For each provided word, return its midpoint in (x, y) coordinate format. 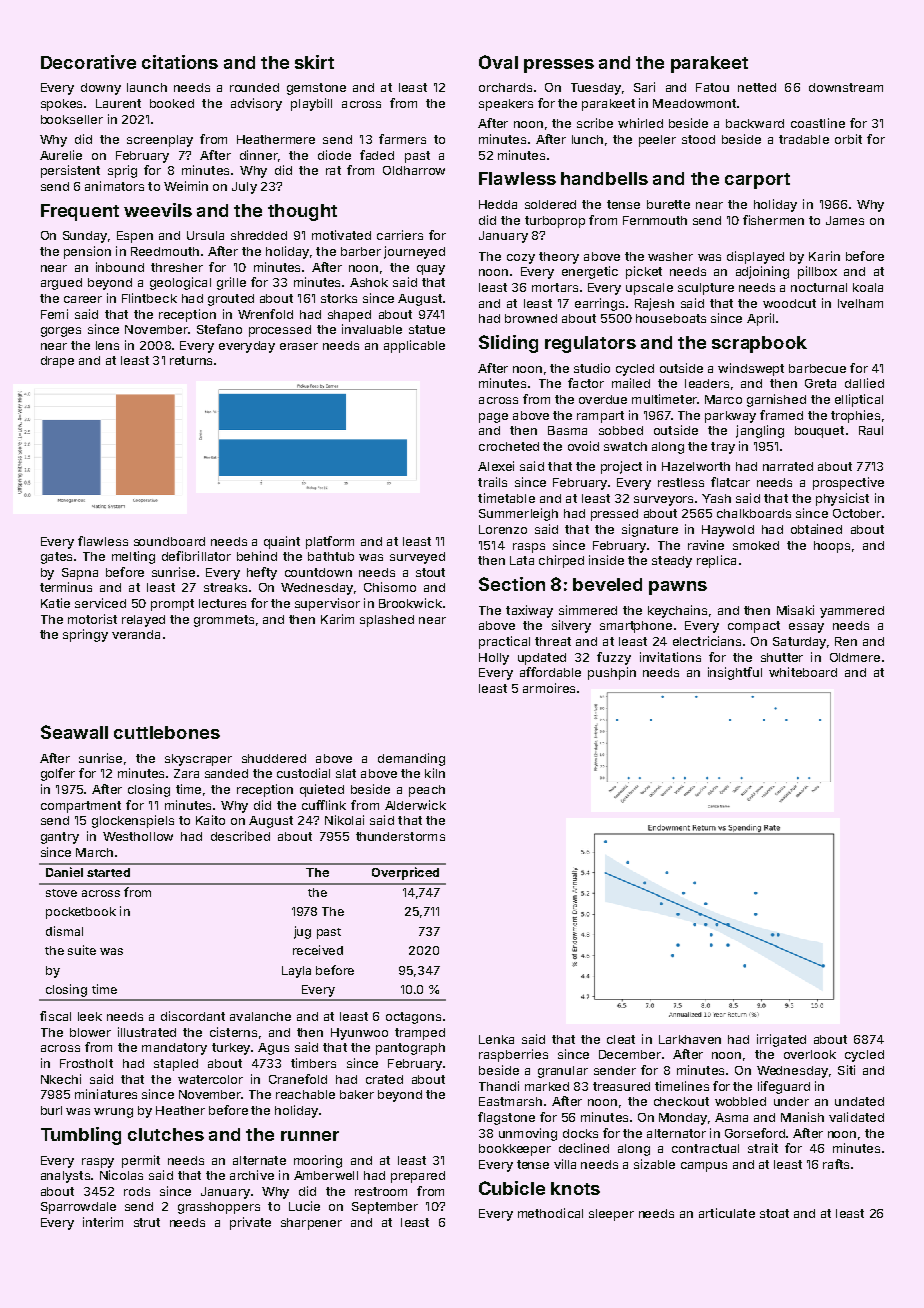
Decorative (88, 62)
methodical (550, 1213)
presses (559, 66)
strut (147, 1222)
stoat (774, 1213)
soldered (550, 204)
